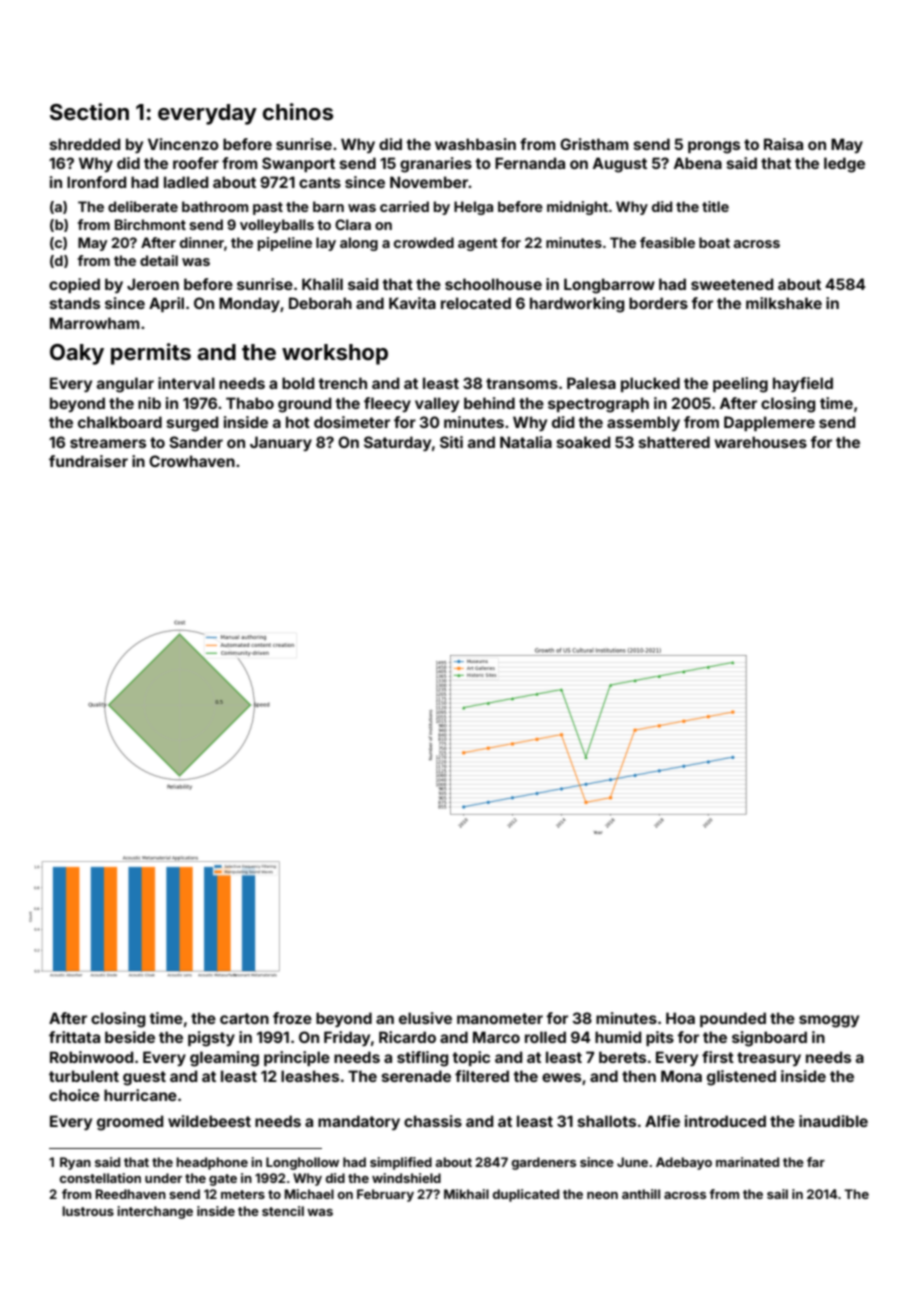 The image size is (924, 1308). What do you see at coordinates (526, 1195) in the image?
I see `duplicated` at bounding box center [526, 1195].
